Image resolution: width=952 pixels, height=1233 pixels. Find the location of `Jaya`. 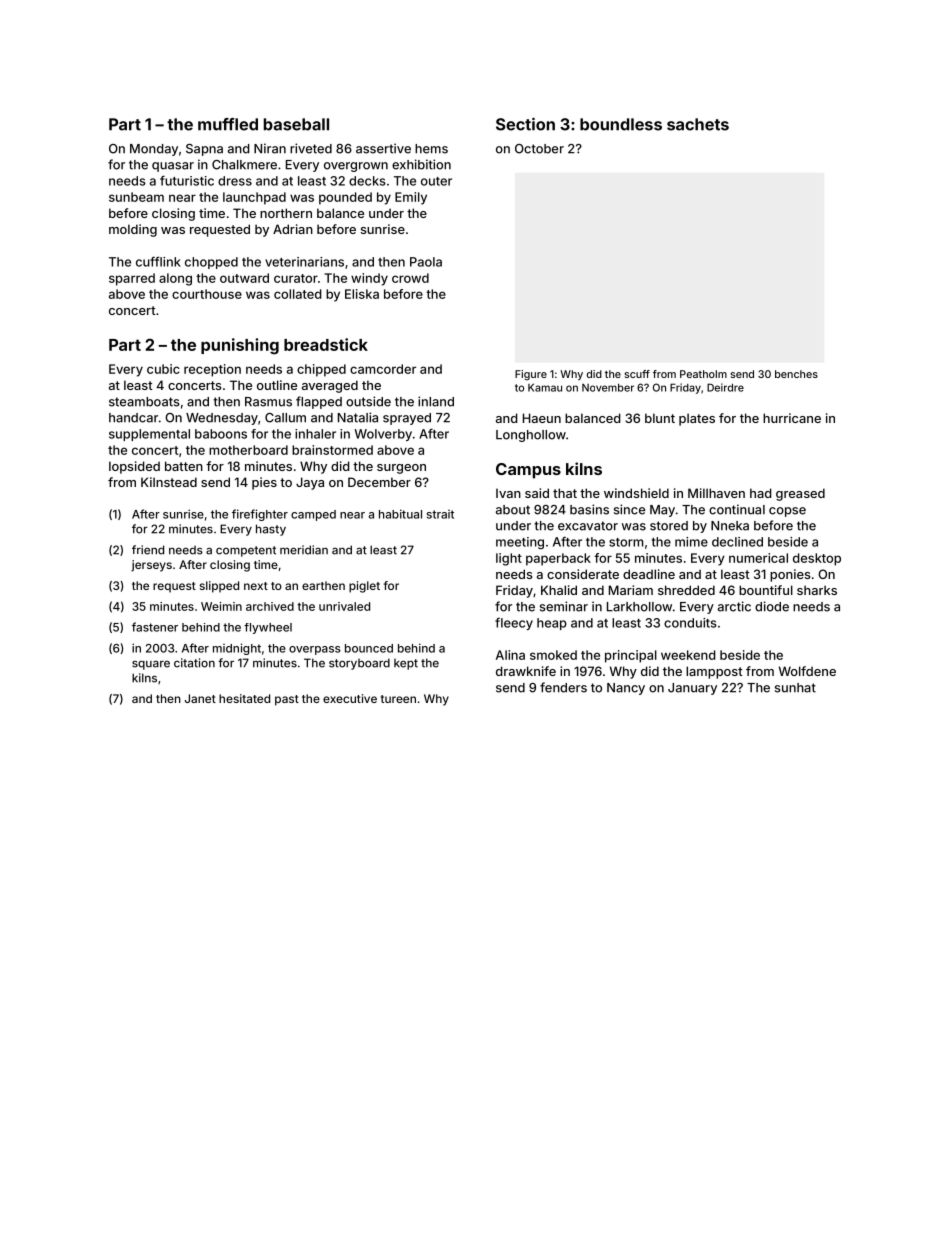

Jaya is located at coordinates (310, 483).
